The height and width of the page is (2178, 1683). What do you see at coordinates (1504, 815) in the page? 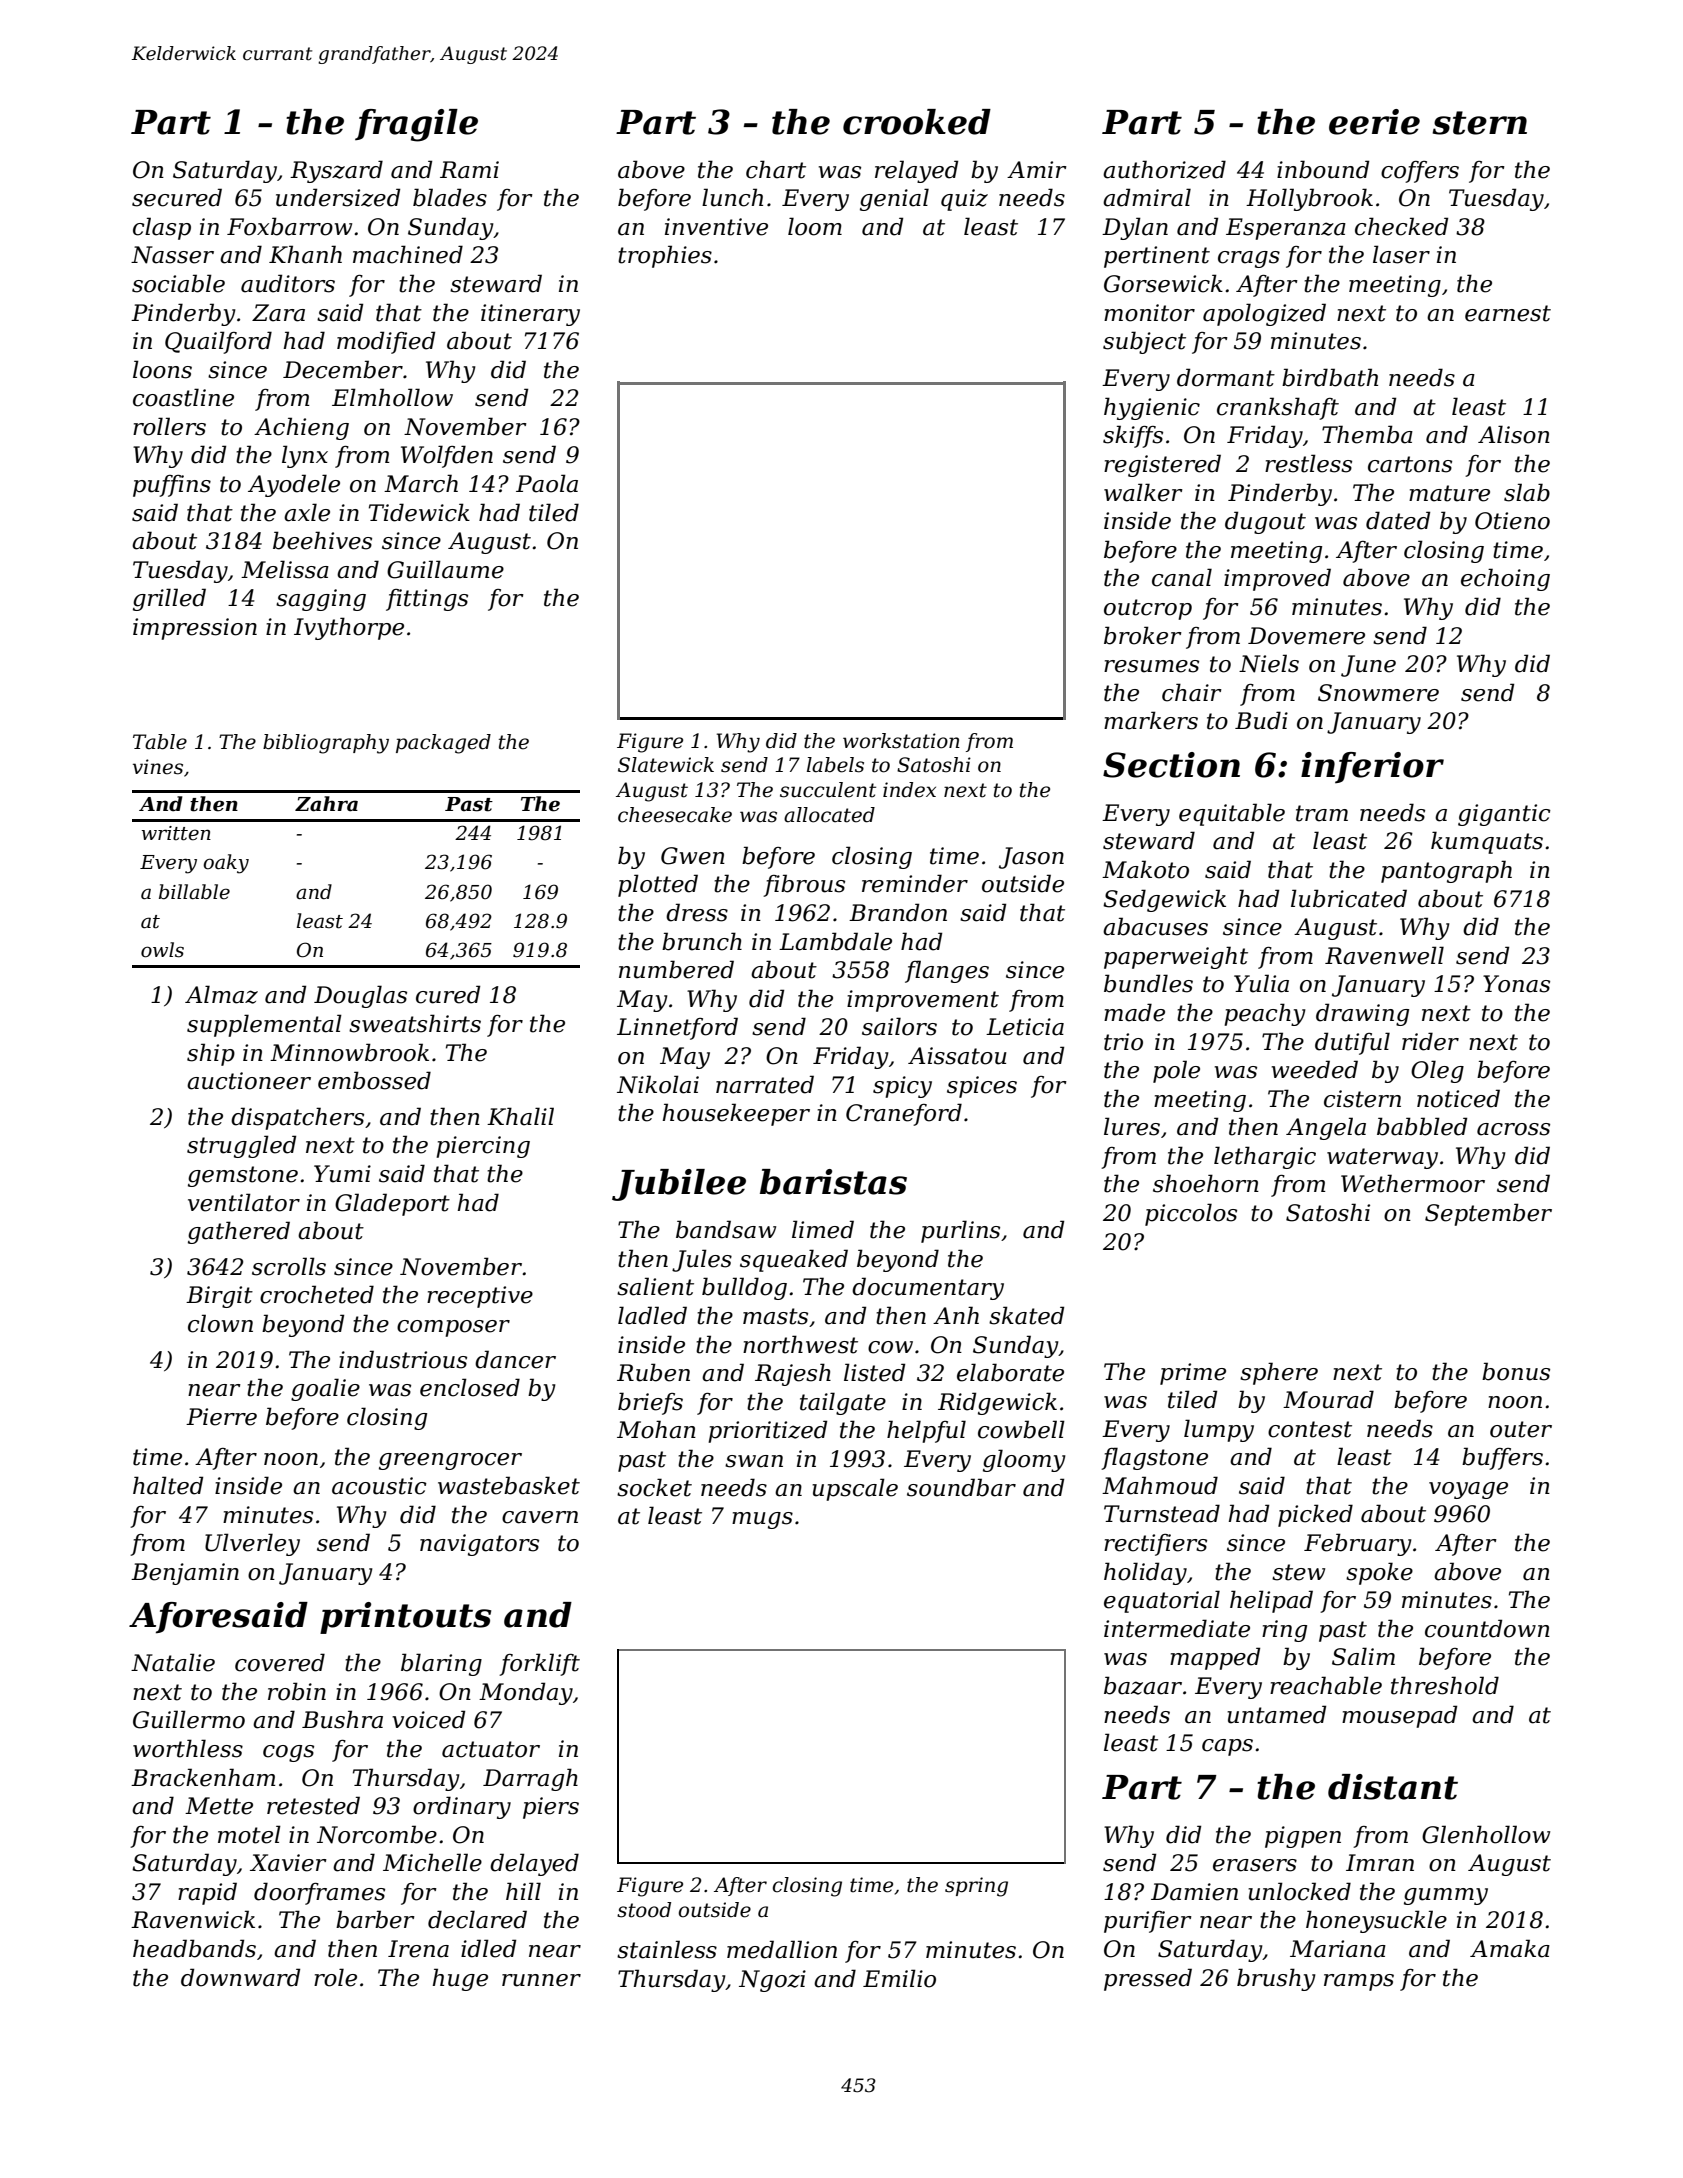
I see `gigantic` at bounding box center [1504, 815].
